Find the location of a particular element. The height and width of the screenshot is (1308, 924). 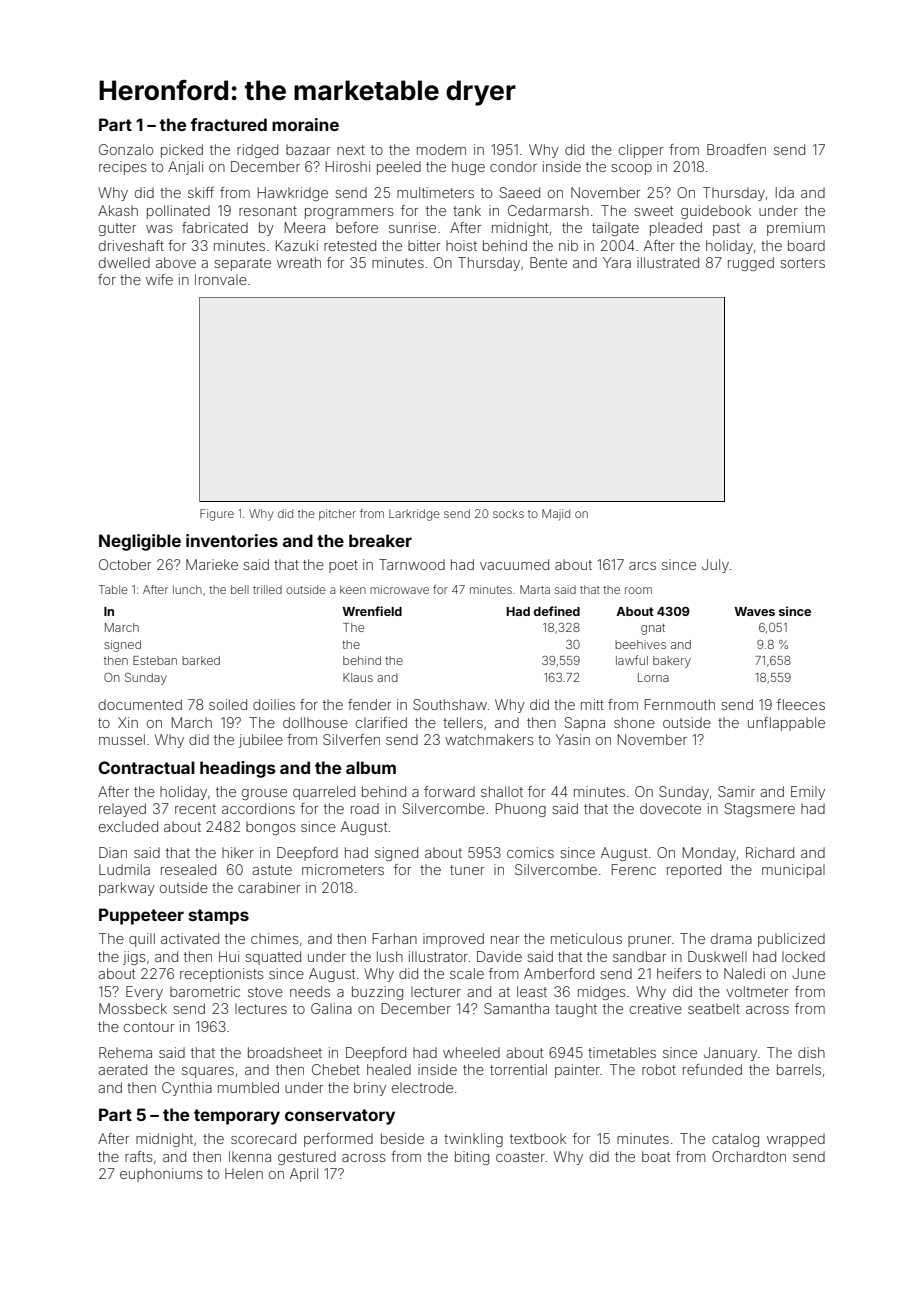

euphoniums is located at coordinates (161, 1175).
